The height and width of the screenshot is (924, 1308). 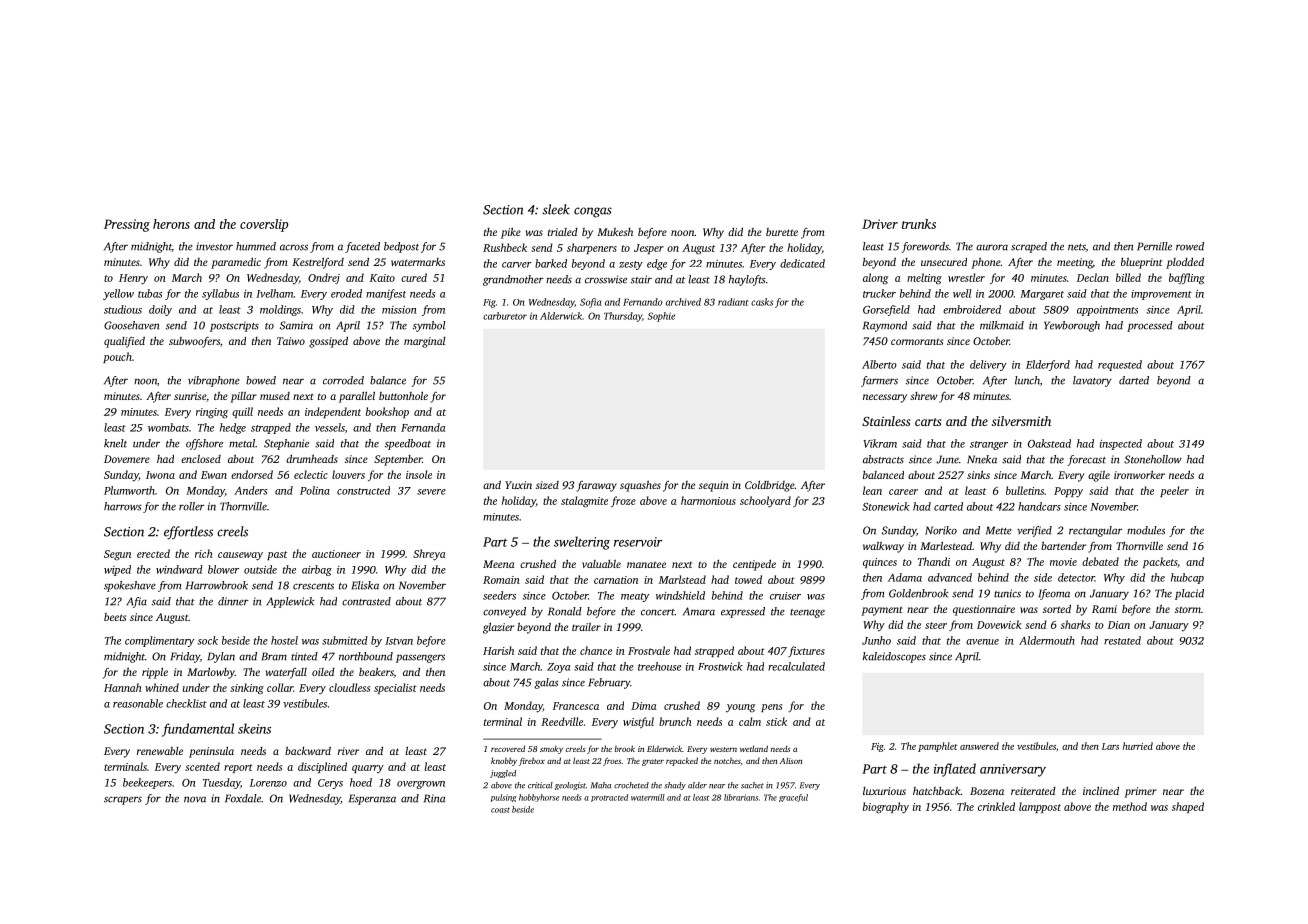 I want to click on sunrise, so click(x=190, y=396).
